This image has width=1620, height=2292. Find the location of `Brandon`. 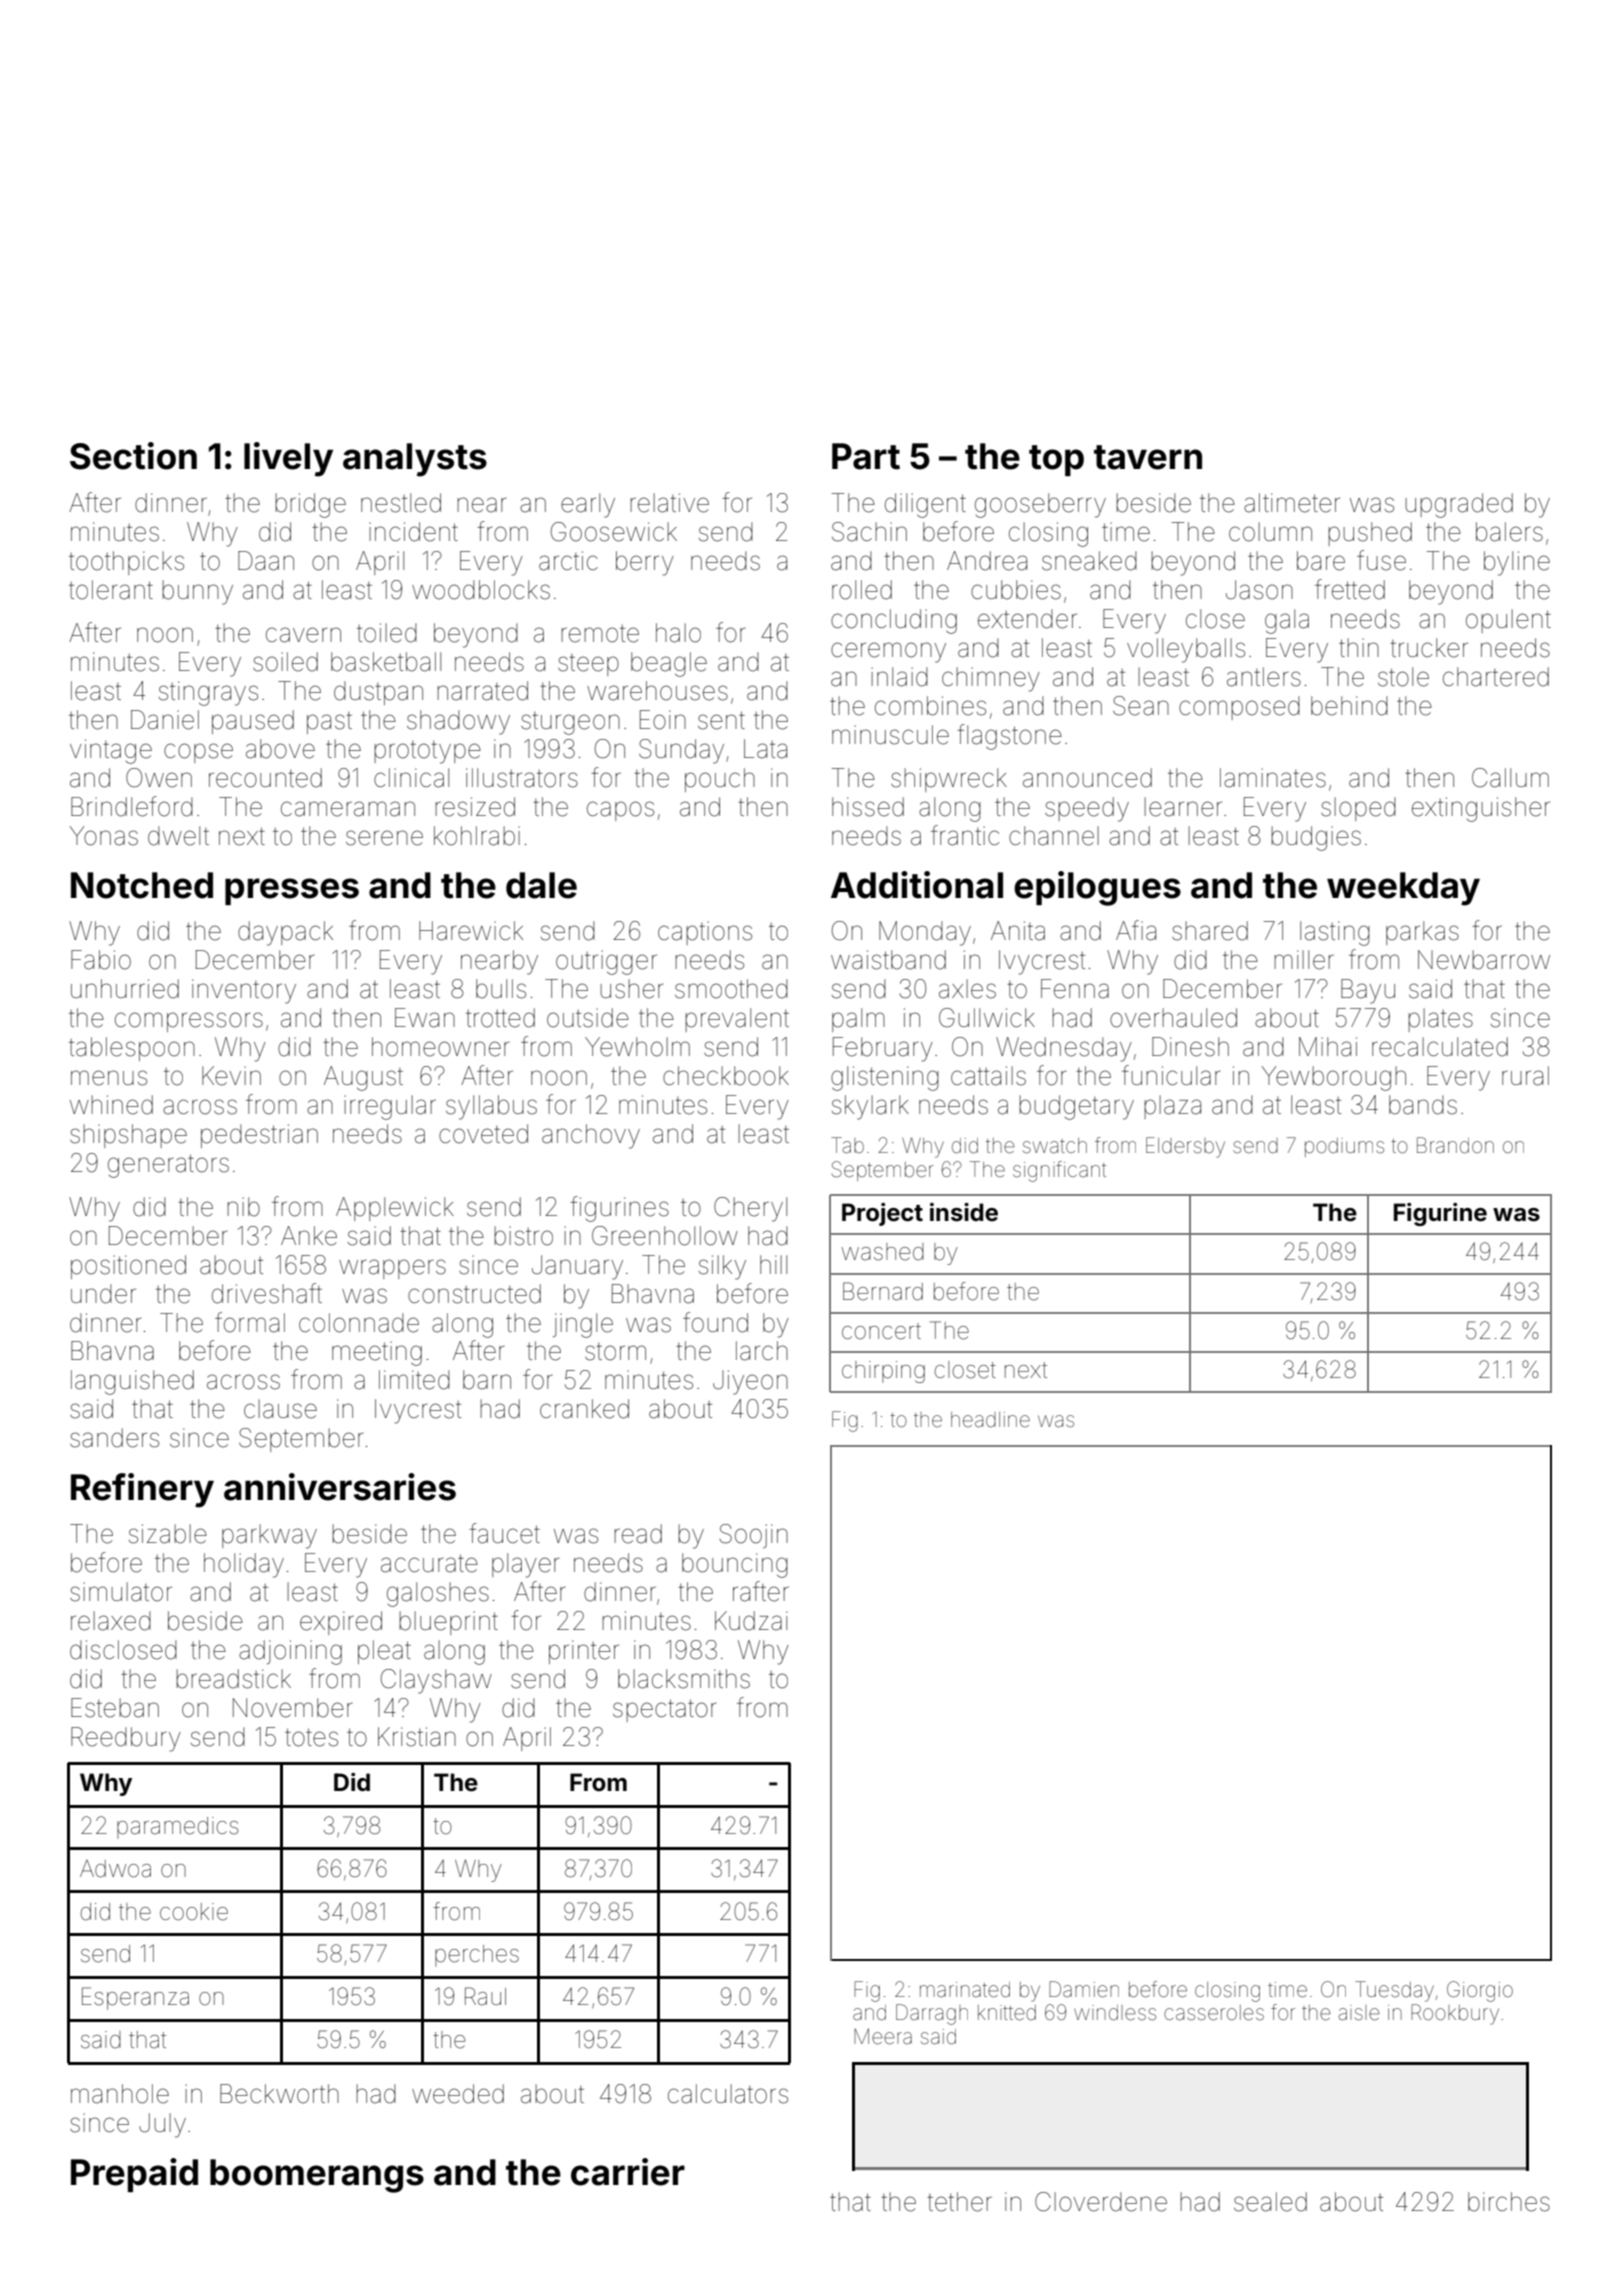

Brandon is located at coordinates (1455, 1145).
